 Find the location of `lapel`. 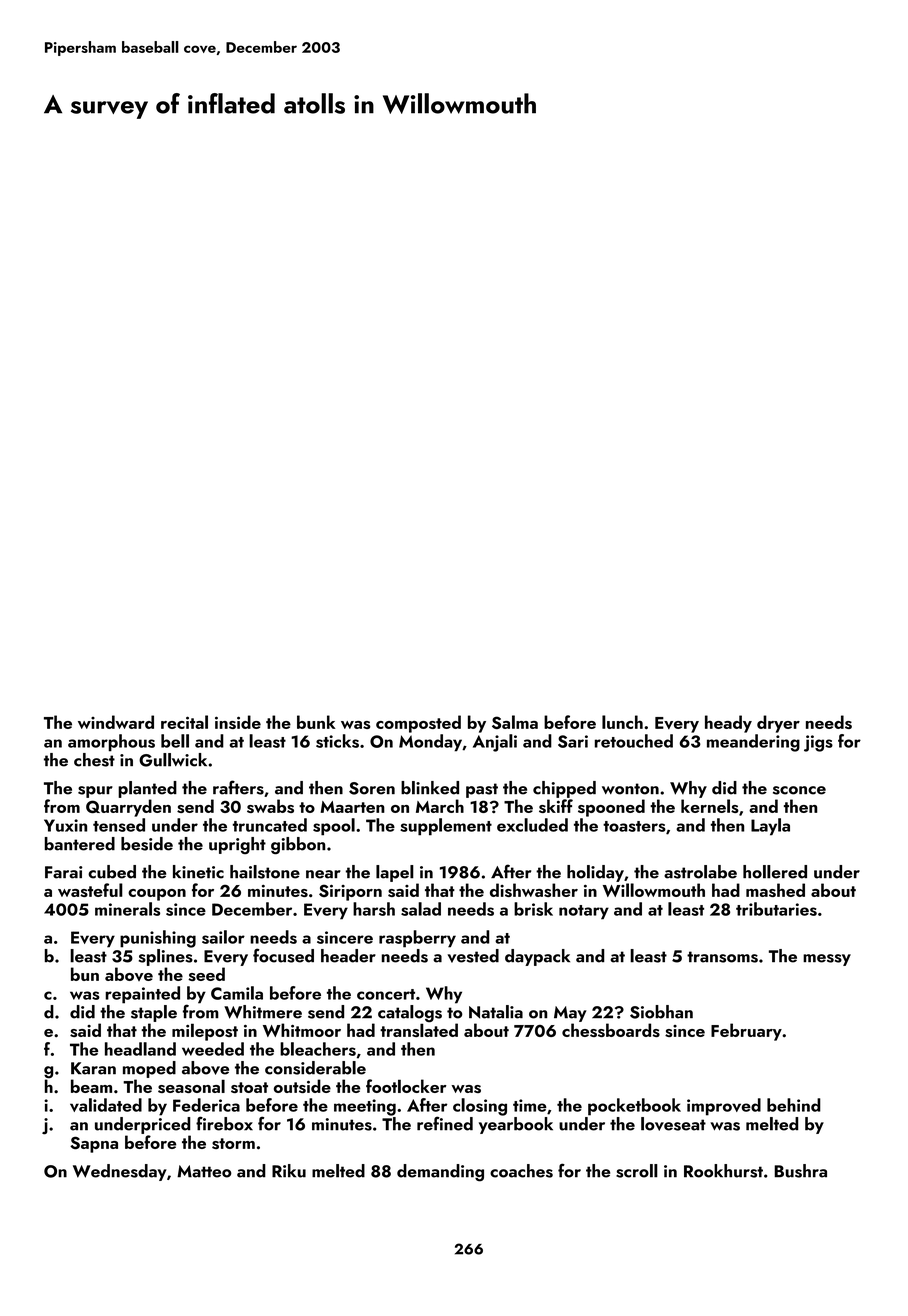

lapel is located at coordinates (395, 873).
